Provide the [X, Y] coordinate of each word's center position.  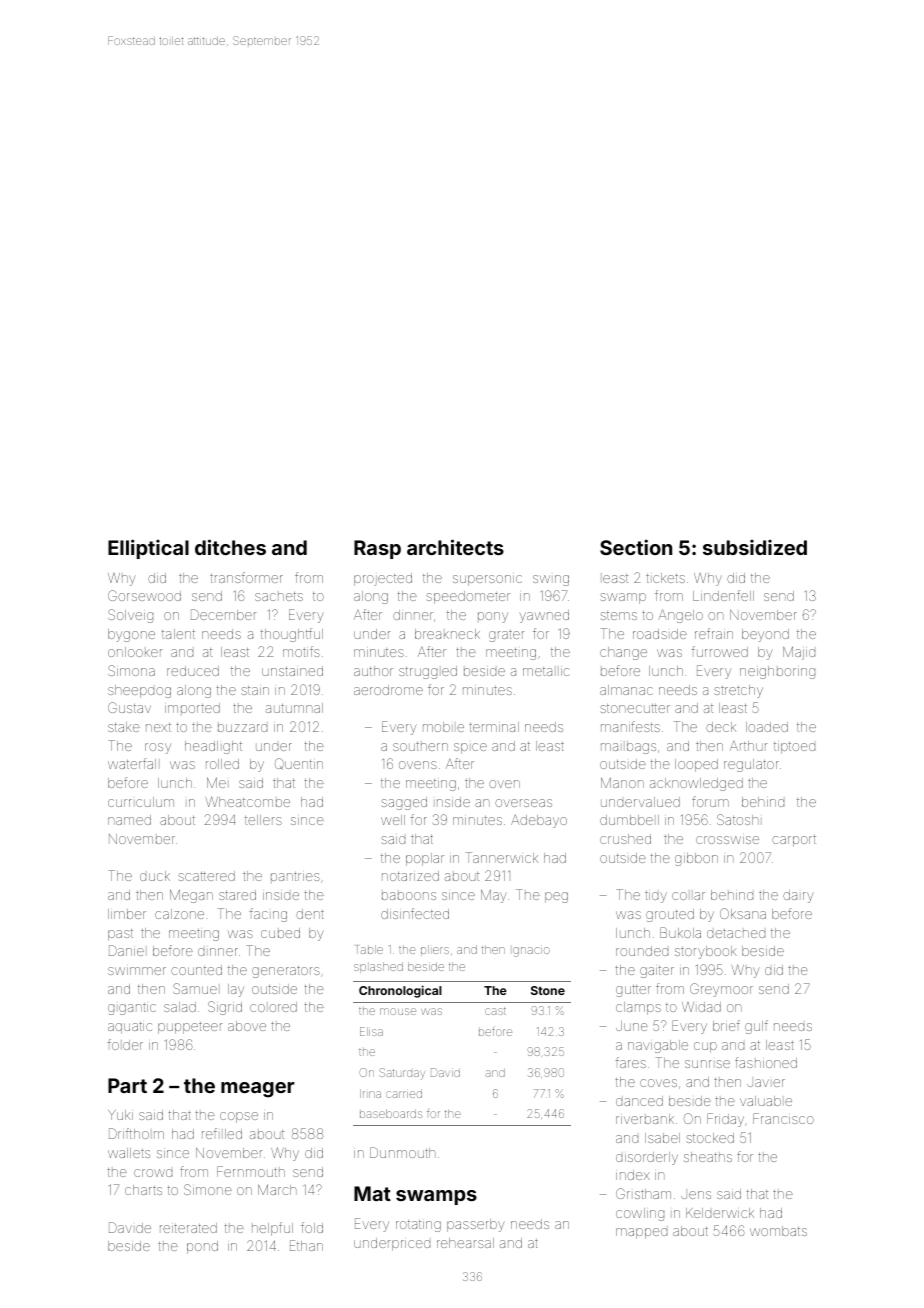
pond [202, 1247]
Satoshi [738, 819]
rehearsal [465, 1243]
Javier [766, 1083]
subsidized [755, 547]
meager [258, 1090]
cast [495, 1011]
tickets [665, 578]
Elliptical [148, 549]
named [129, 820]
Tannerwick [502, 857]
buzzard [242, 728]
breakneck [447, 634]
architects [455, 547]
